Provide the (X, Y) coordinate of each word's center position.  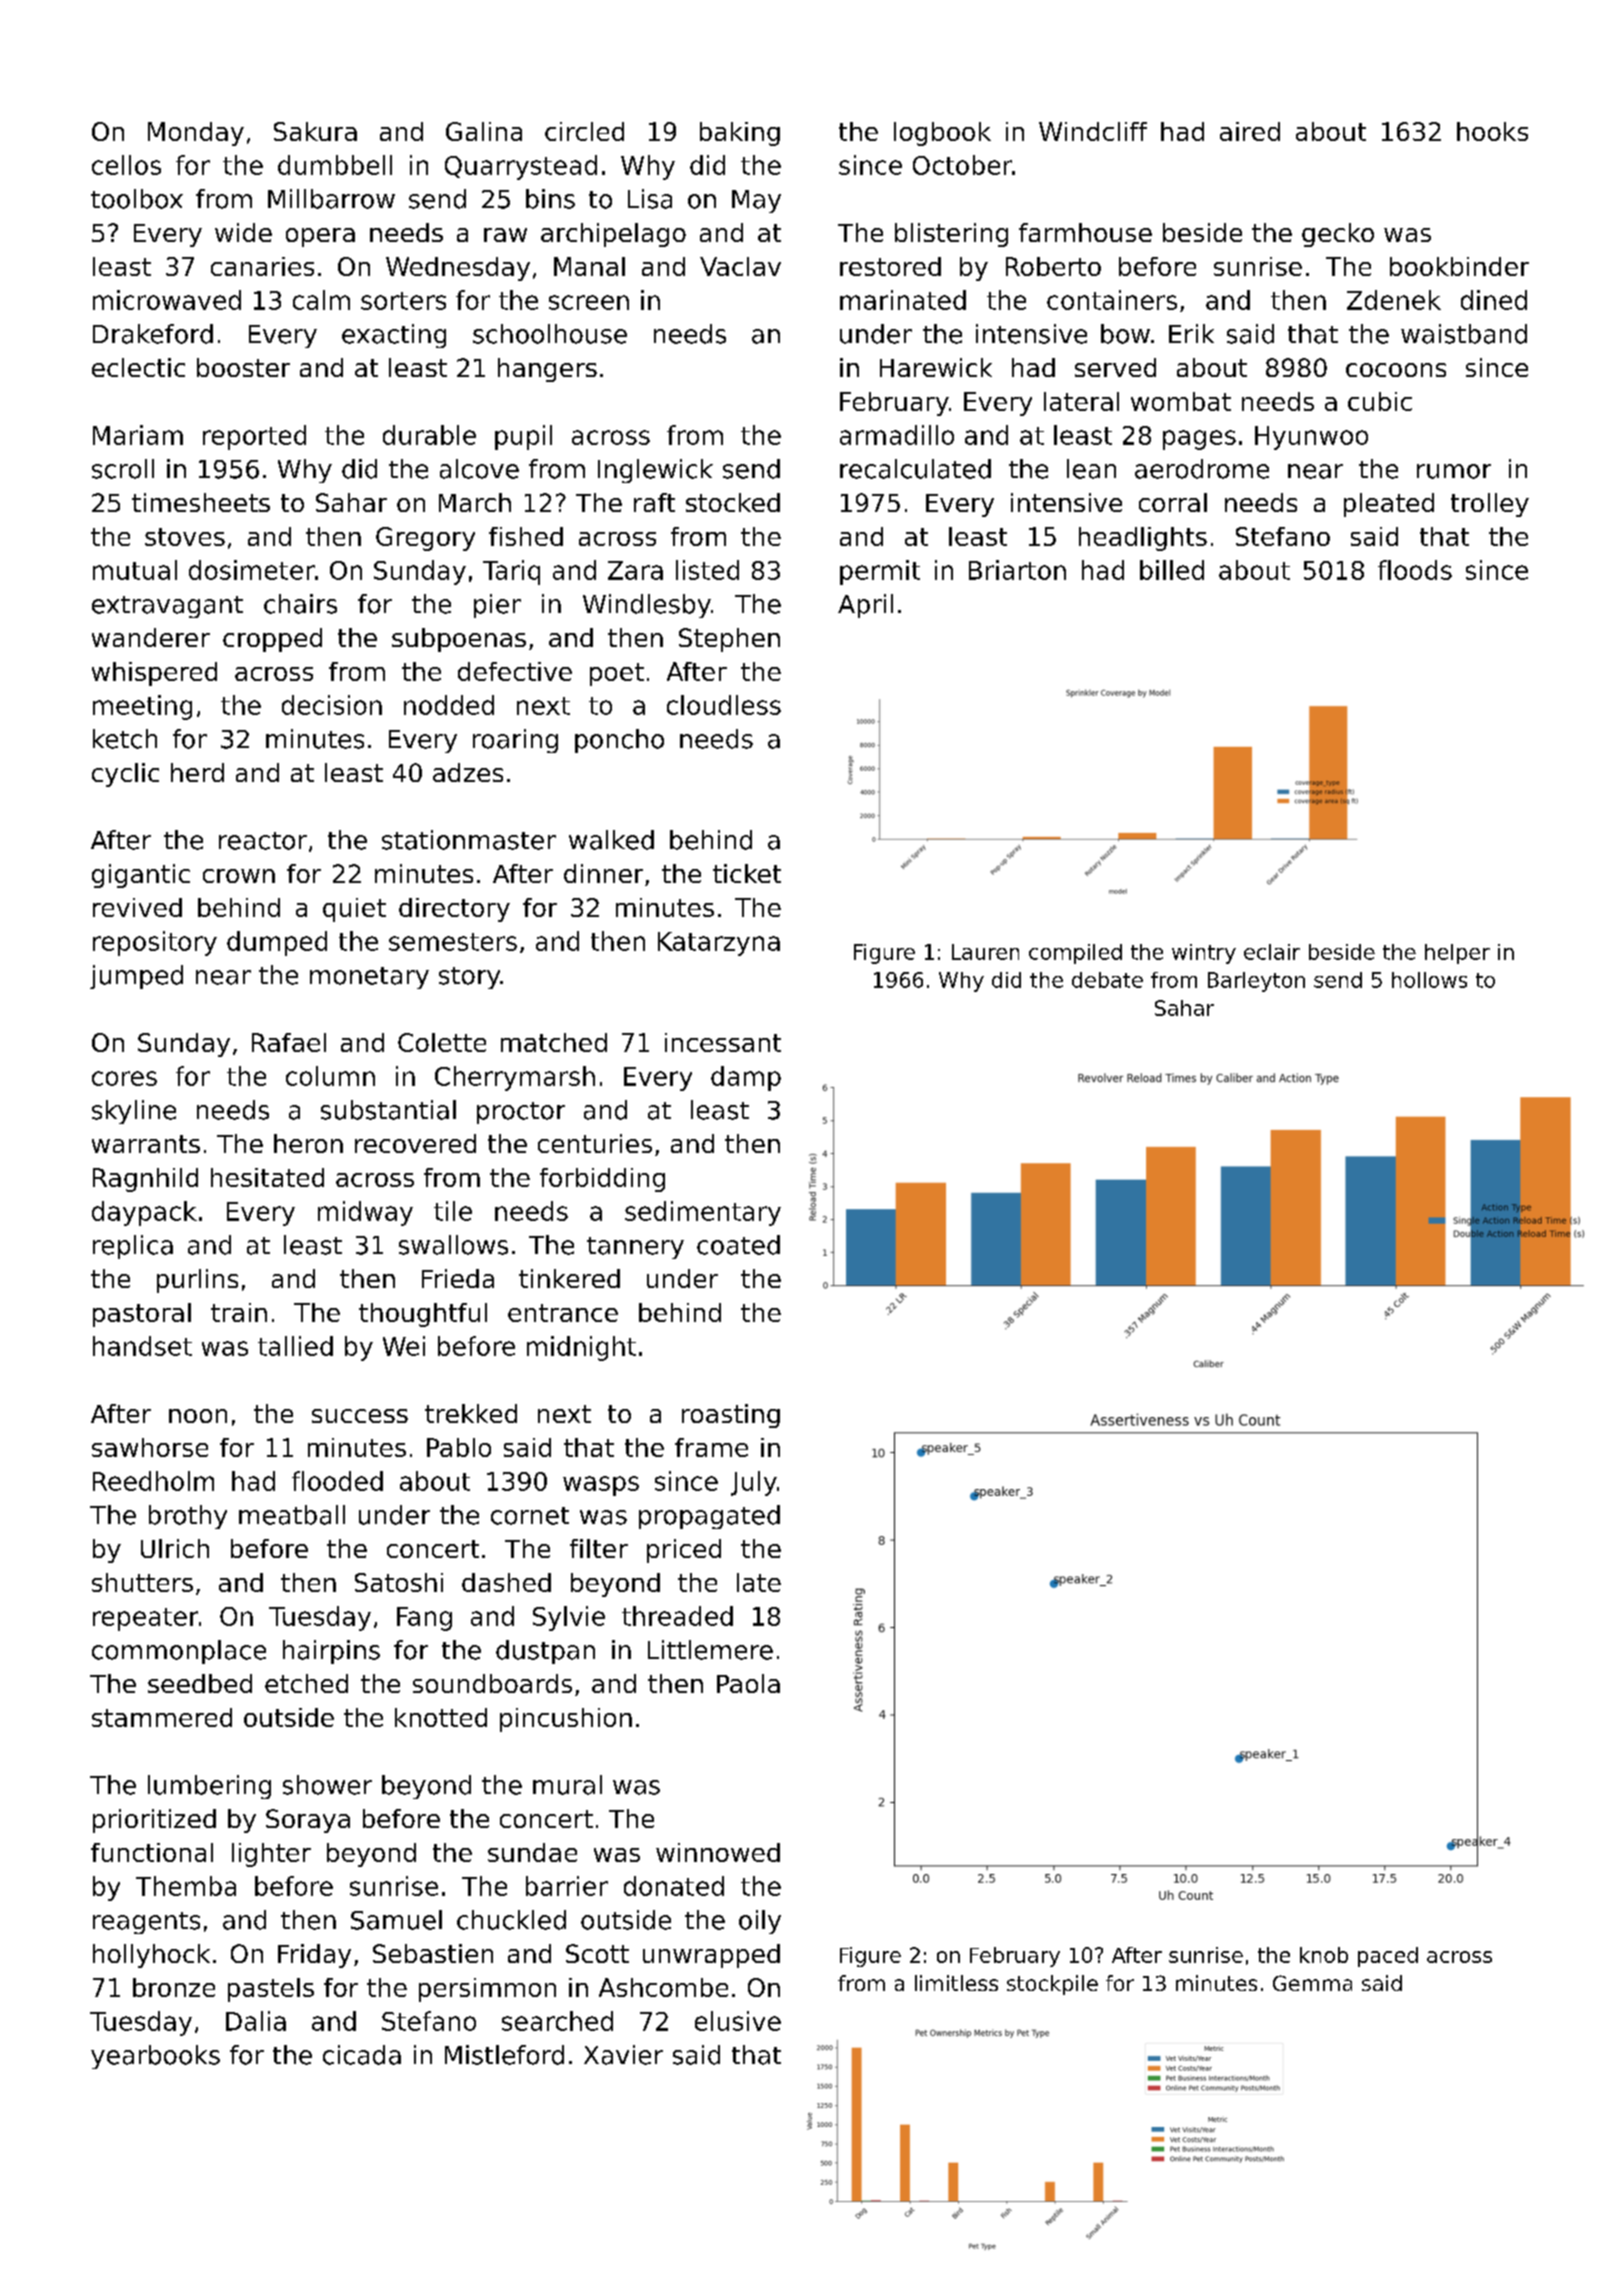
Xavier (623, 2055)
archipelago (613, 235)
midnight (581, 1348)
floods (1415, 570)
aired (1250, 131)
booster (243, 367)
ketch (125, 739)
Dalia (256, 2021)
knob (1324, 1955)
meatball (292, 1515)
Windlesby (647, 606)
